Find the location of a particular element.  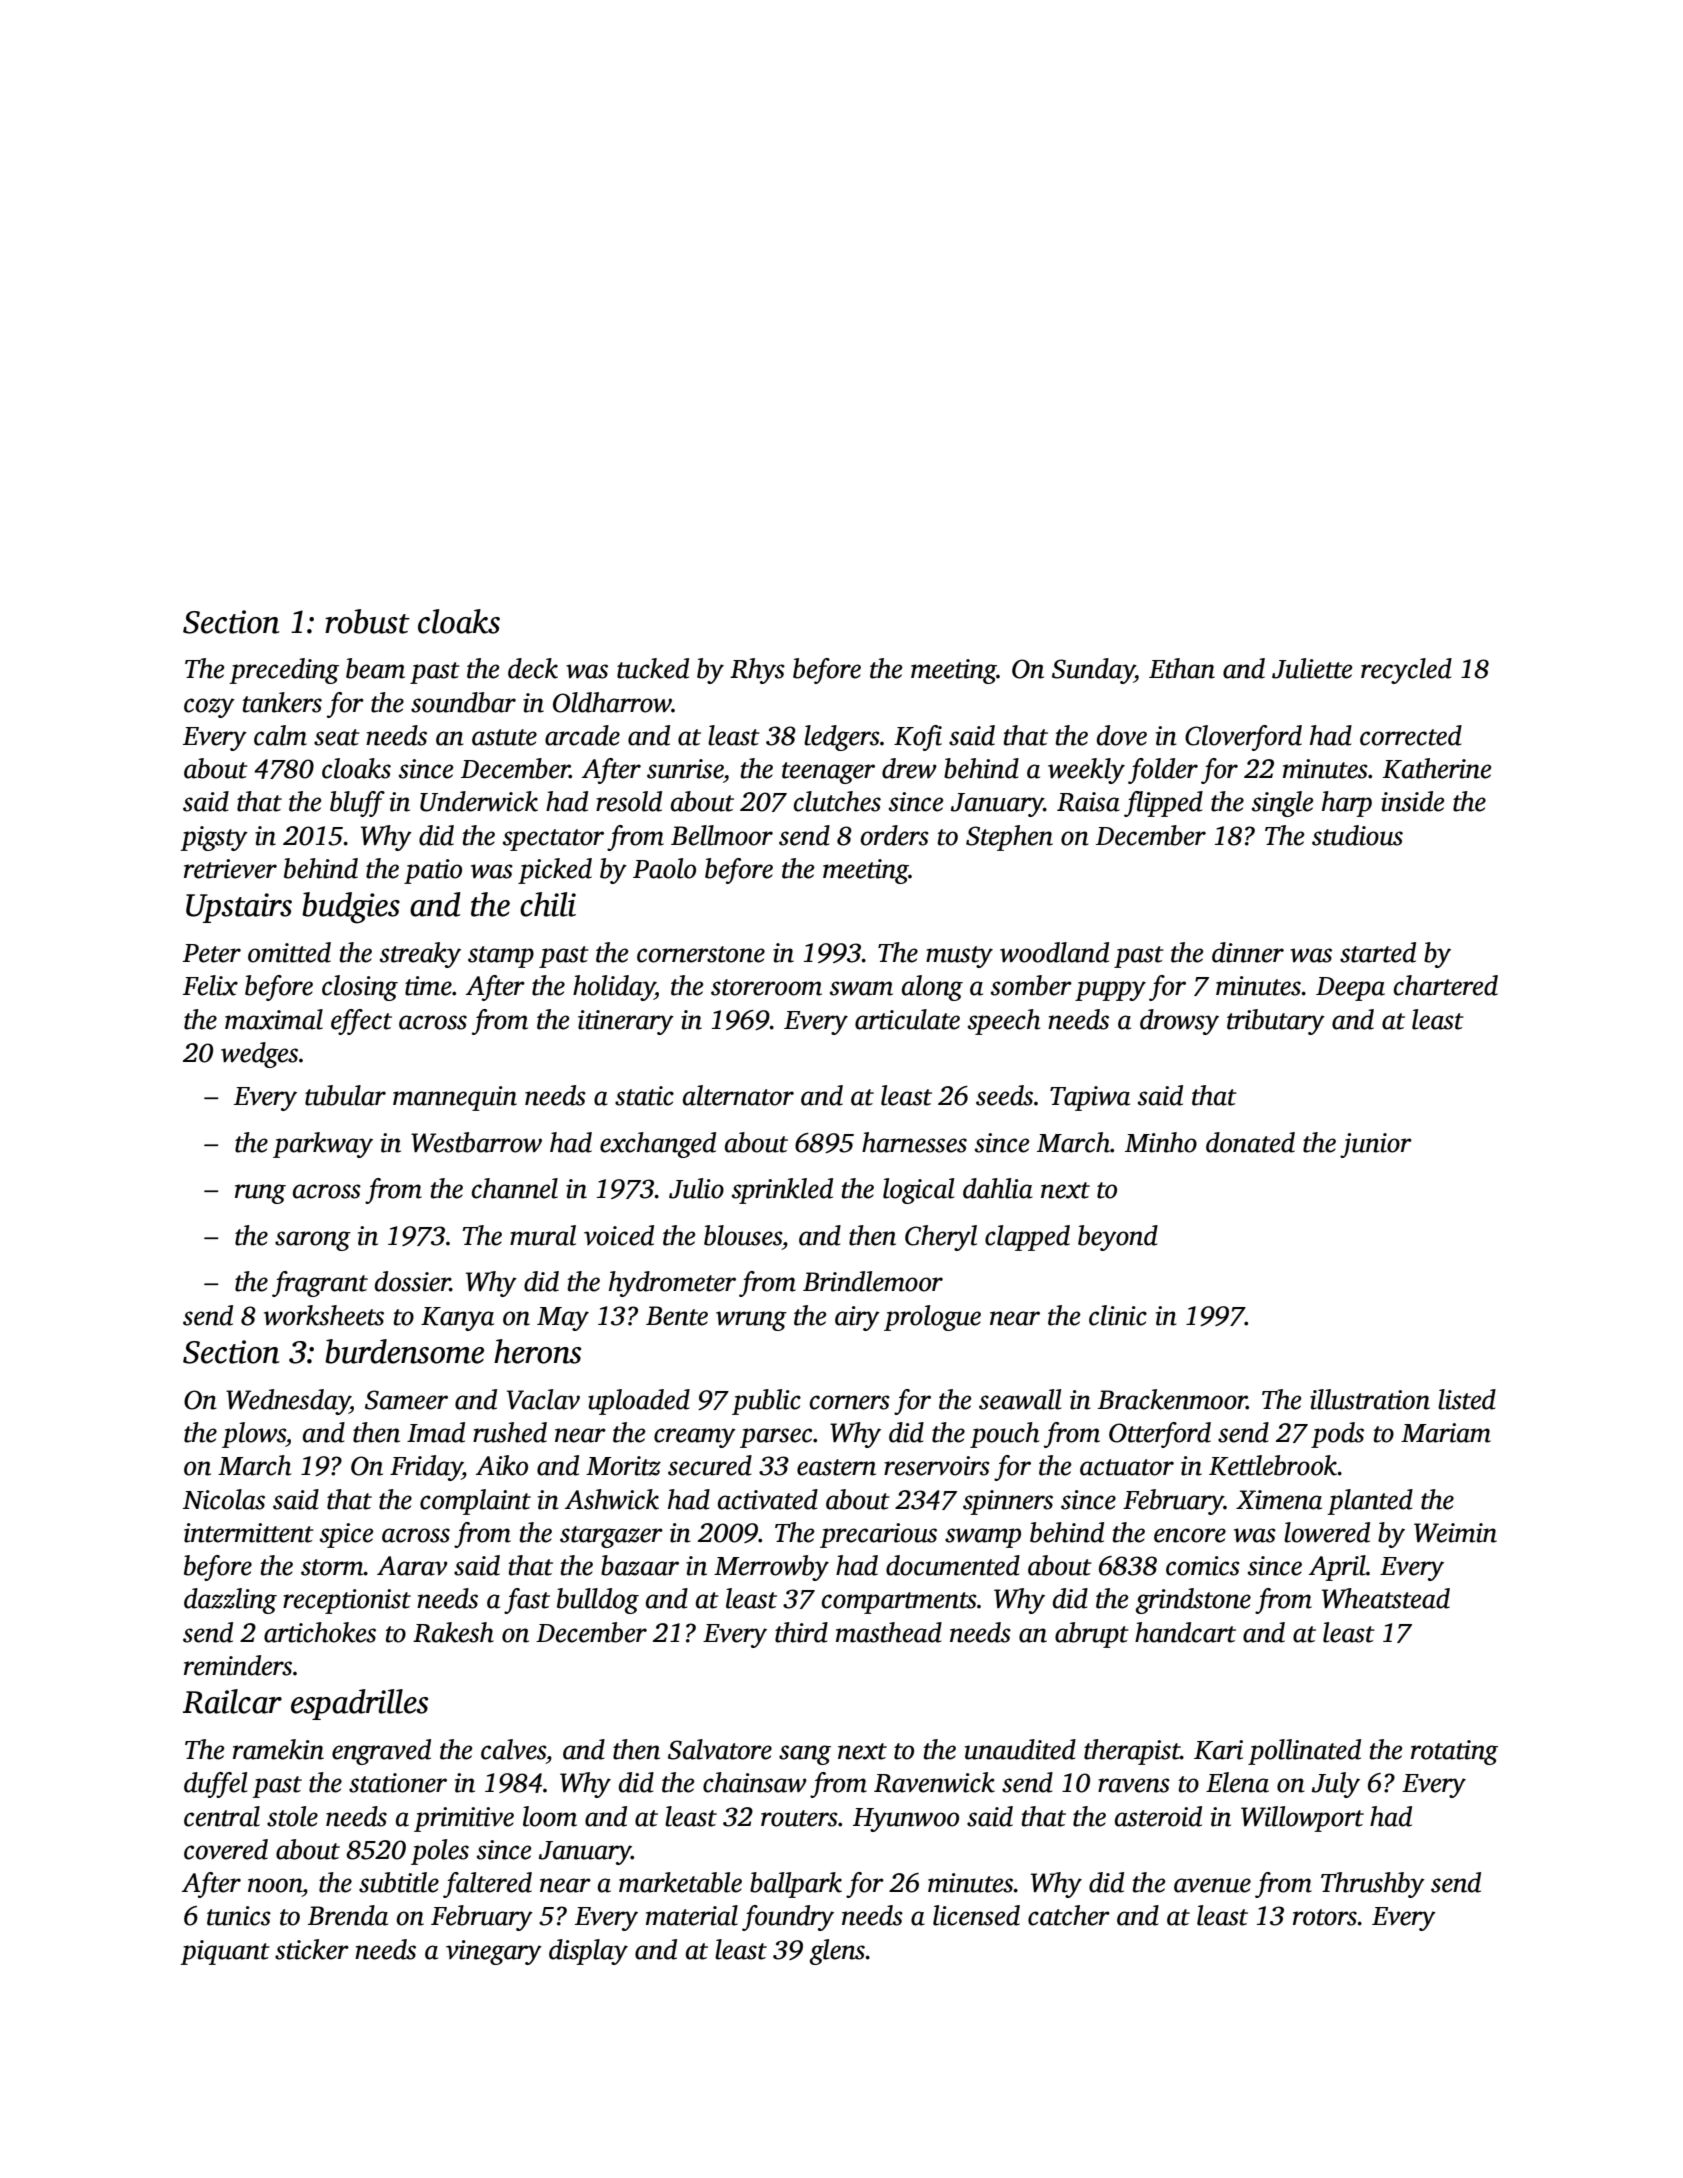

robust is located at coordinates (367, 621).
